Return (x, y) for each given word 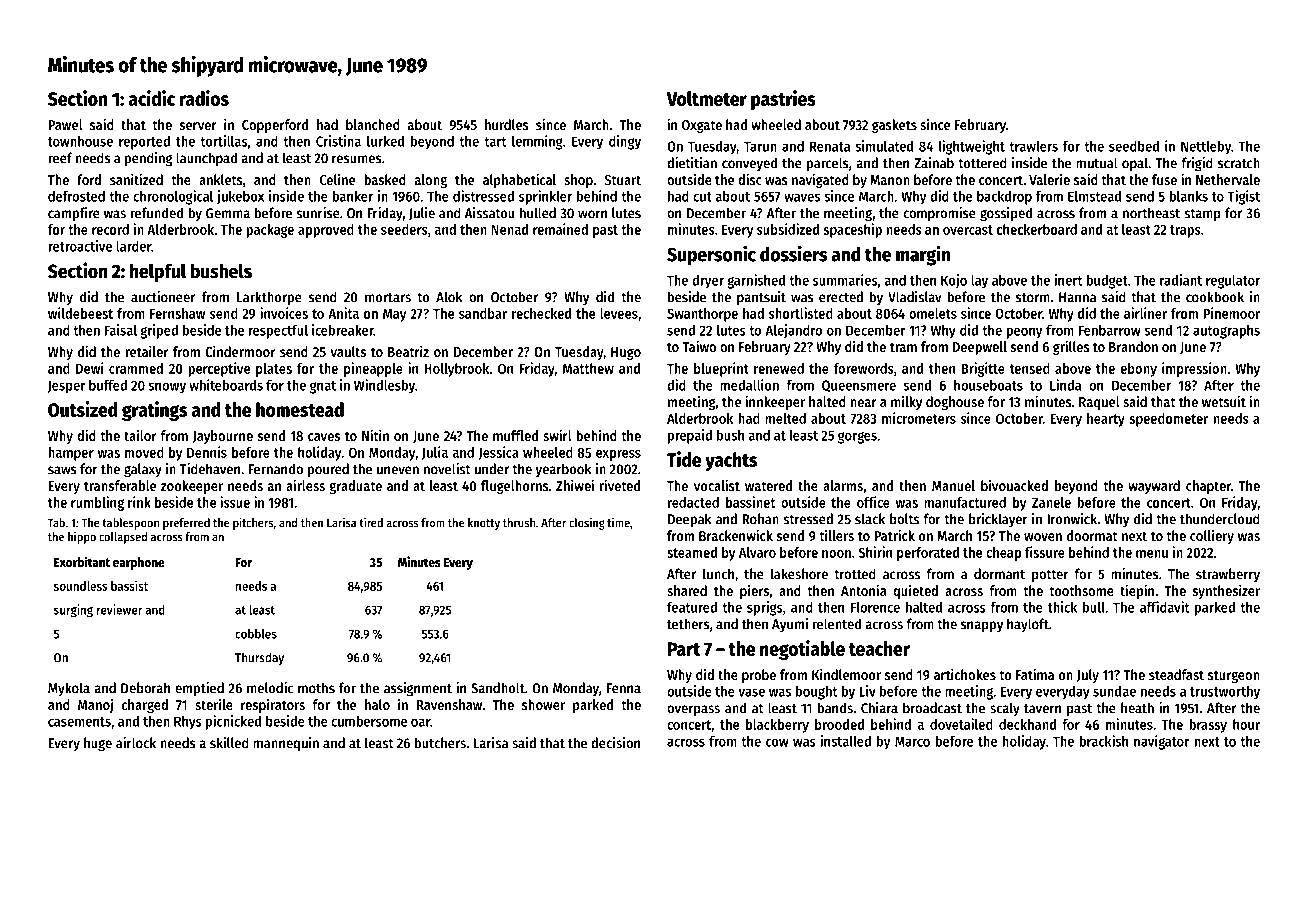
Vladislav (915, 297)
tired (371, 522)
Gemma (228, 213)
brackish (1103, 741)
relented (836, 624)
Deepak (689, 520)
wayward (1154, 487)
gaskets (894, 126)
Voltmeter (707, 98)
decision (615, 743)
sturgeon (1234, 676)
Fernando (275, 469)
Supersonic (711, 255)
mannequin (286, 744)
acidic (151, 98)
